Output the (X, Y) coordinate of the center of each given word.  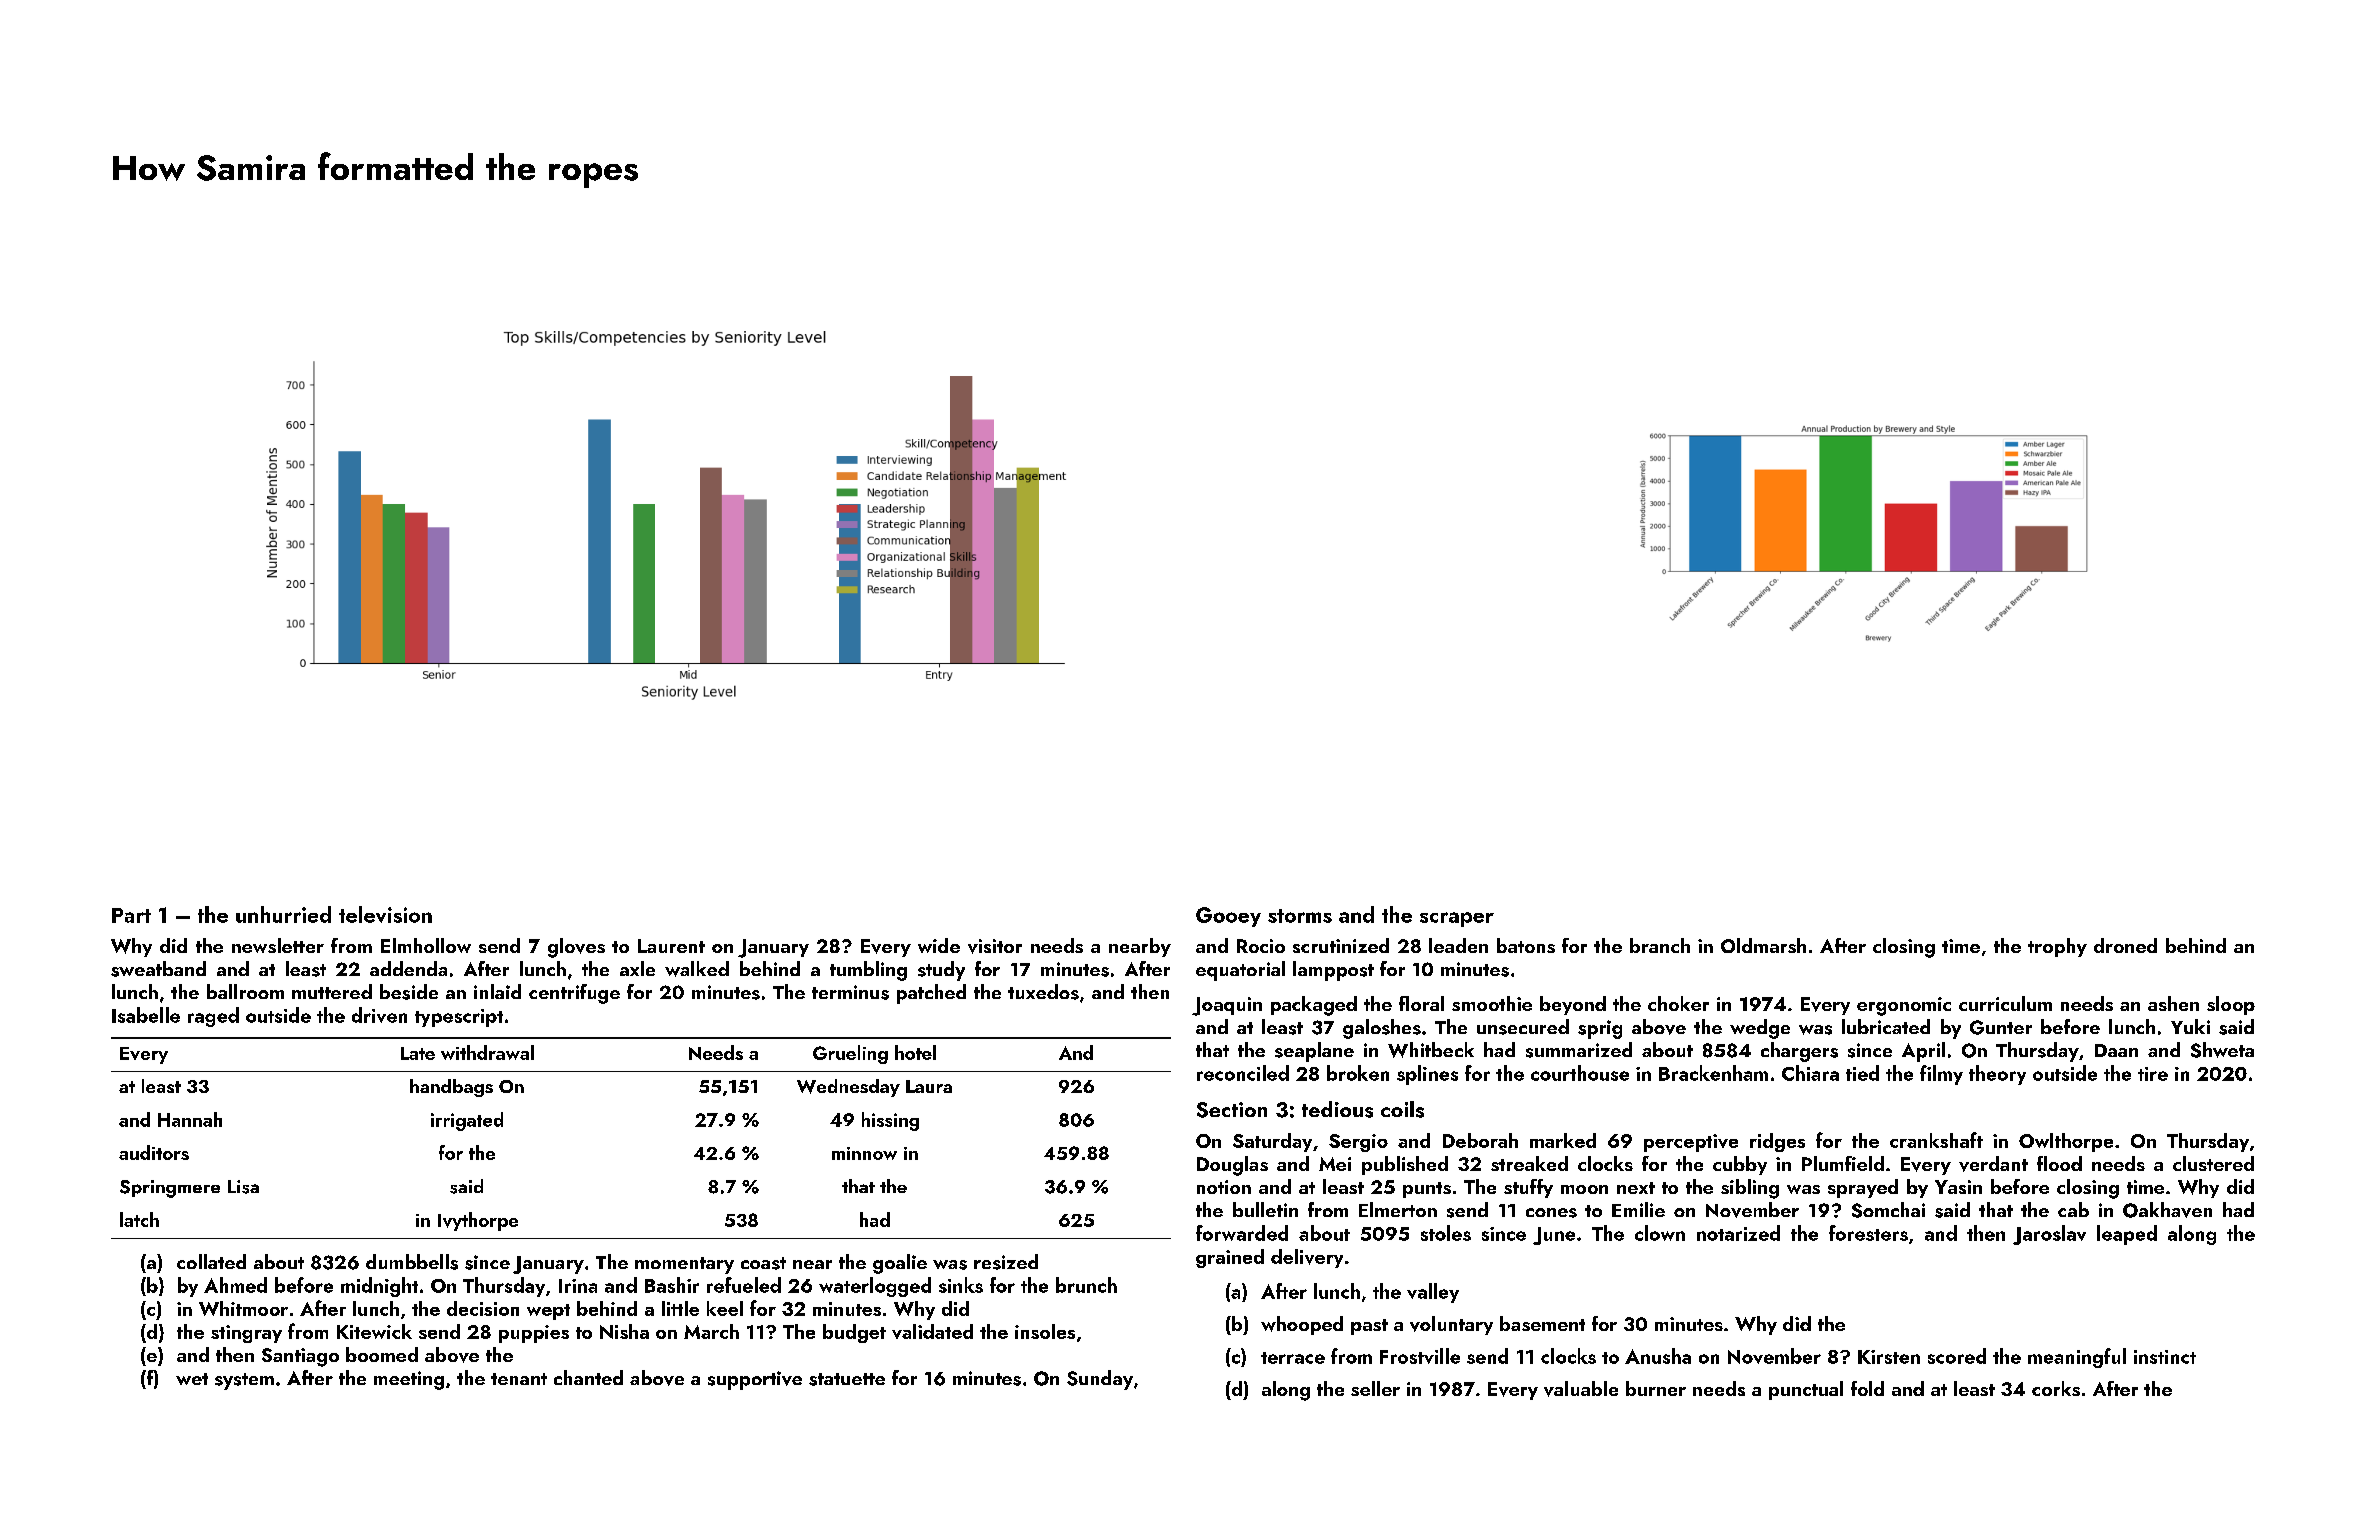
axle (637, 968)
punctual (1806, 1390)
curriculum (2005, 1003)
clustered (2213, 1163)
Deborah (1480, 1140)
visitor (995, 946)
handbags (451, 1088)
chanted (588, 1377)
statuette (847, 1379)
